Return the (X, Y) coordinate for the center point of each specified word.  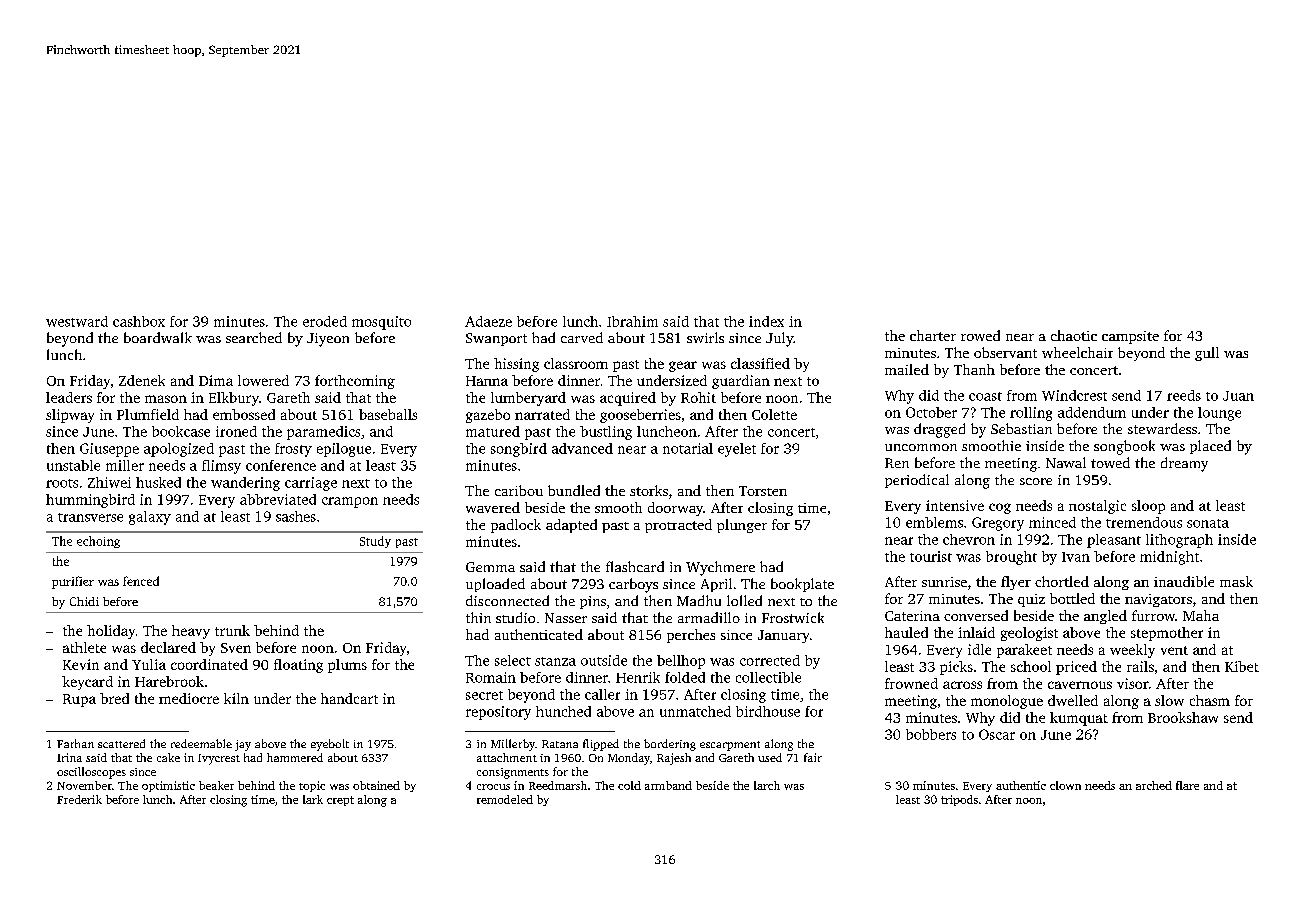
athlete (84, 647)
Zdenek (142, 380)
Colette (774, 414)
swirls (705, 337)
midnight (1169, 558)
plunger (742, 526)
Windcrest (1074, 395)
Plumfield (148, 414)
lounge (1219, 414)
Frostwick (793, 617)
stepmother (1167, 634)
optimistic (168, 786)
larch (767, 785)
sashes (296, 516)
